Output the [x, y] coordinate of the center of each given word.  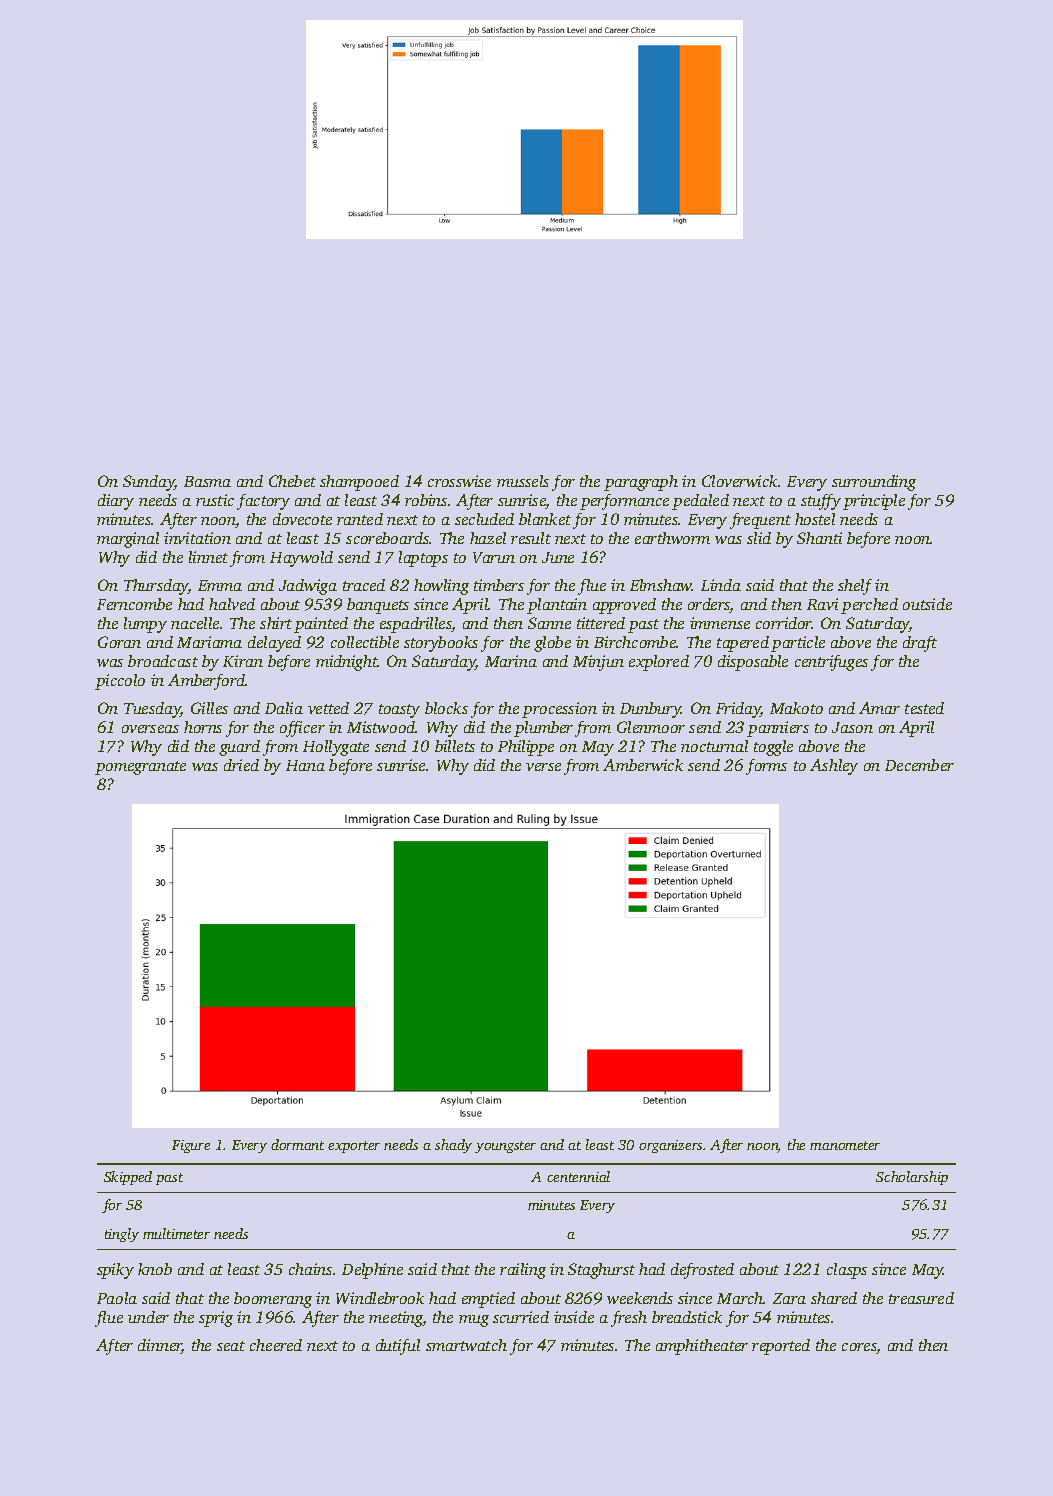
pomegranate [140, 768]
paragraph [641, 483]
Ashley [834, 767]
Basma [207, 481]
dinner [160, 1346]
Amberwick [643, 765]
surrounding [874, 483]
